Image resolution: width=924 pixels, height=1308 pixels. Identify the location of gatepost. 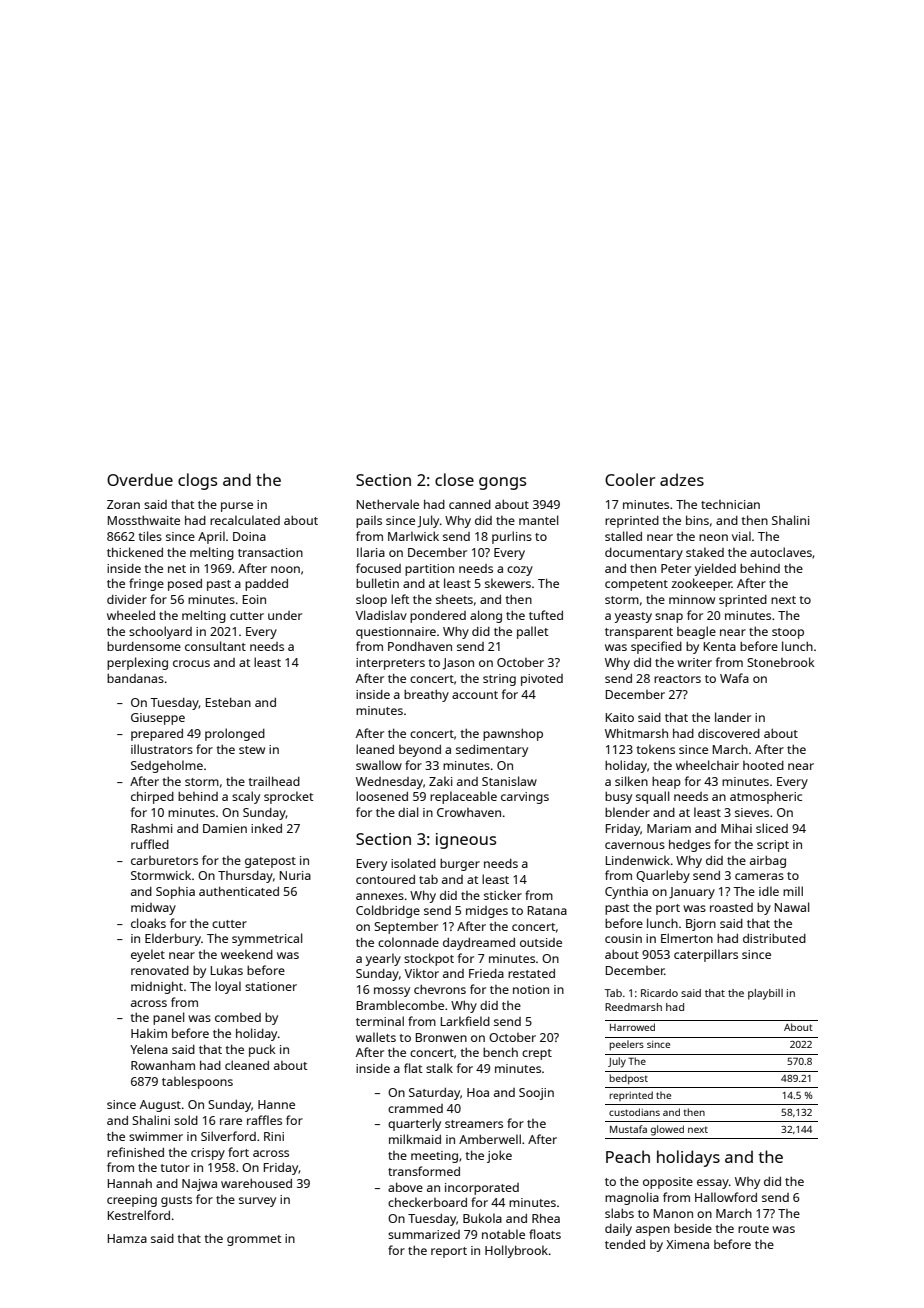
(270, 862).
